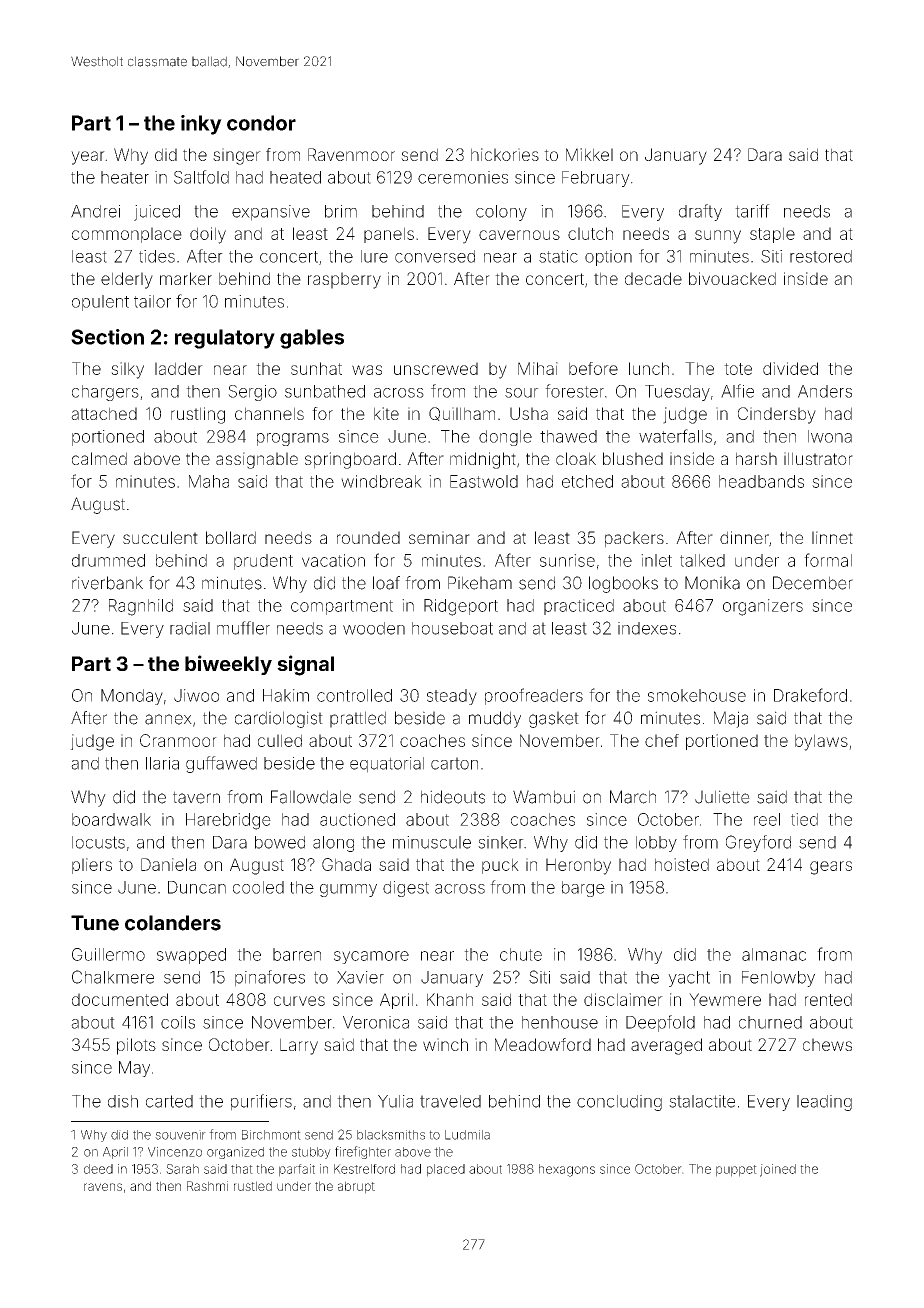 Image resolution: width=924 pixels, height=1308 pixels. I want to click on May, so click(134, 1069).
